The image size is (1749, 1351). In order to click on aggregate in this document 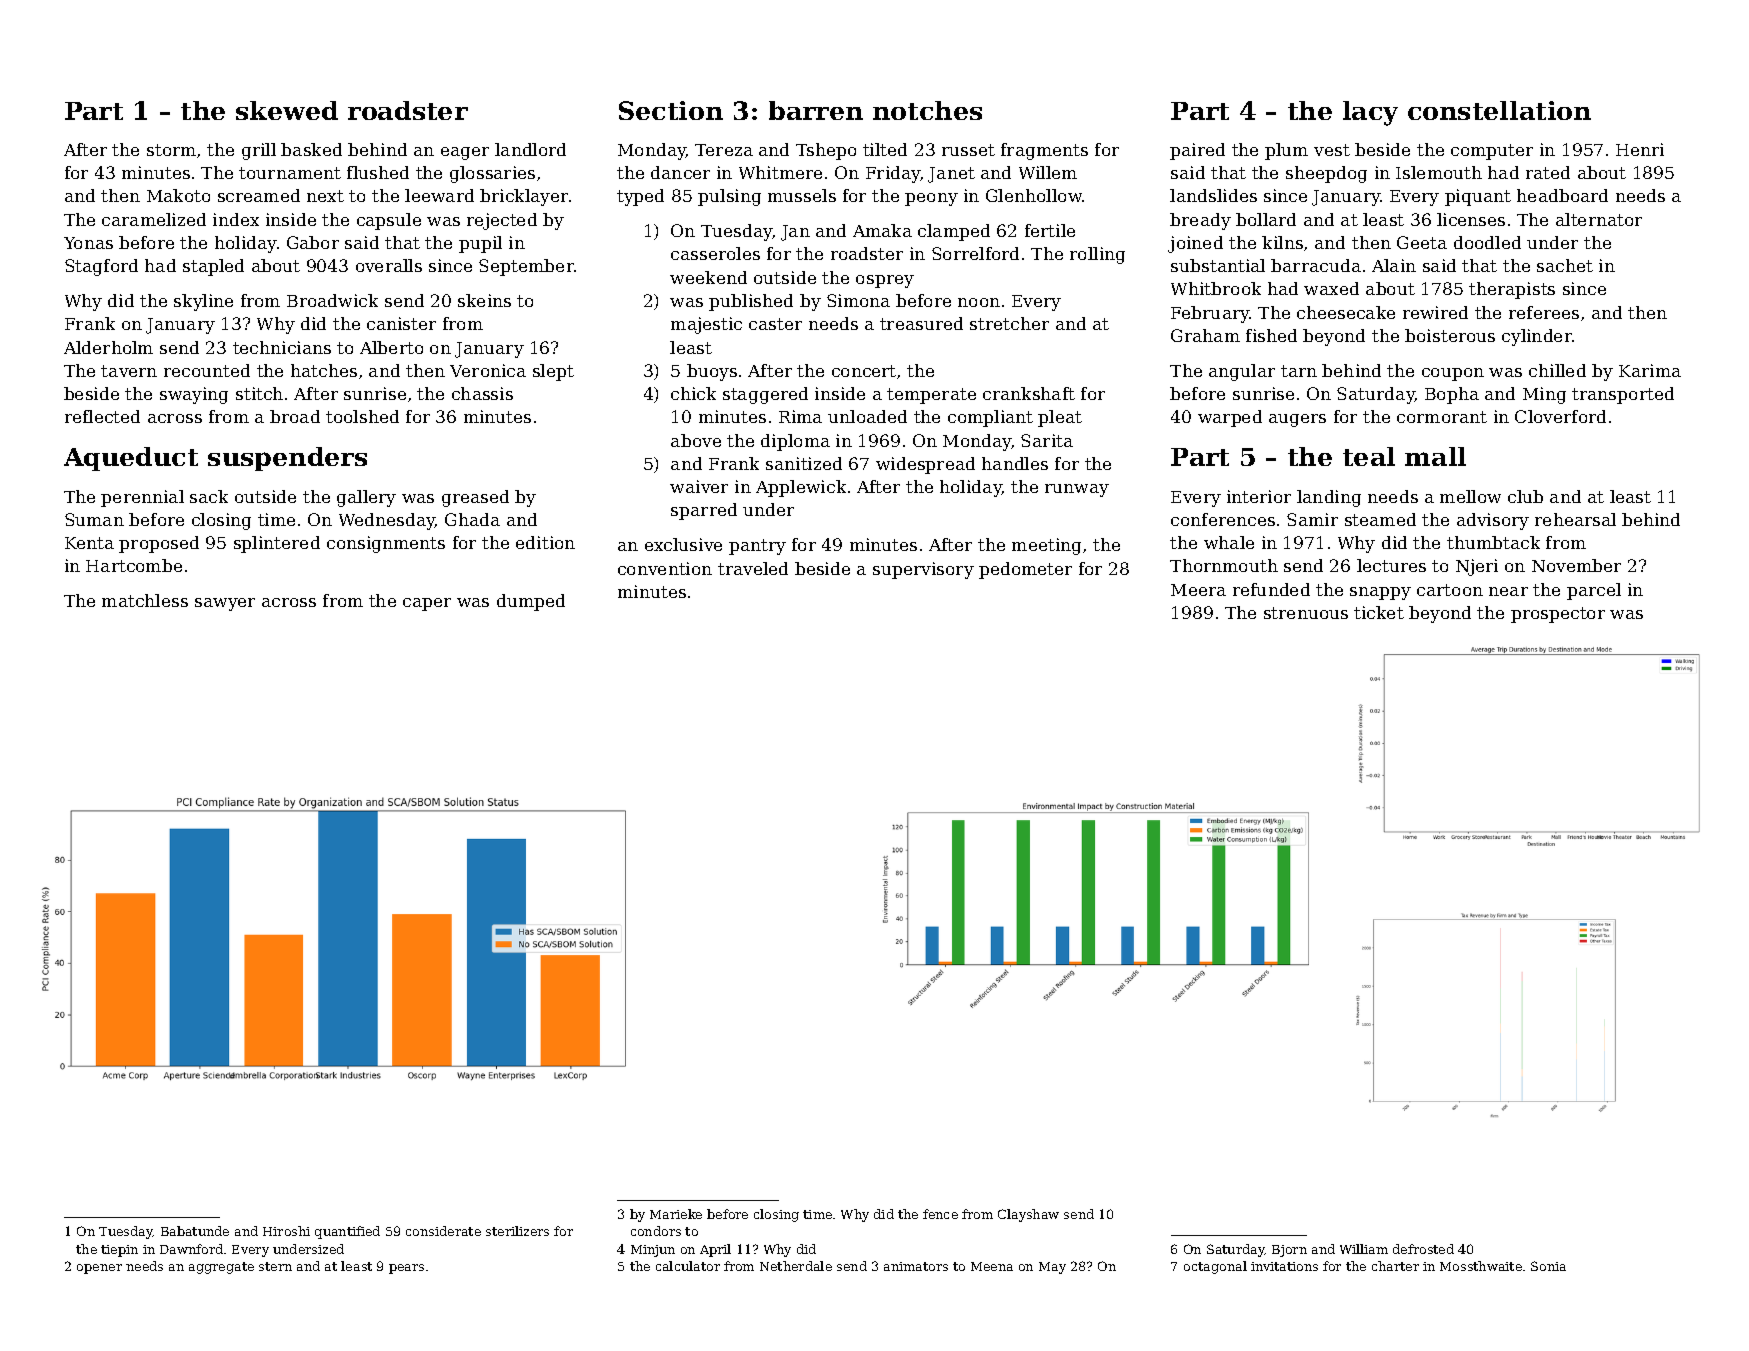, I will do `click(221, 1268)`.
